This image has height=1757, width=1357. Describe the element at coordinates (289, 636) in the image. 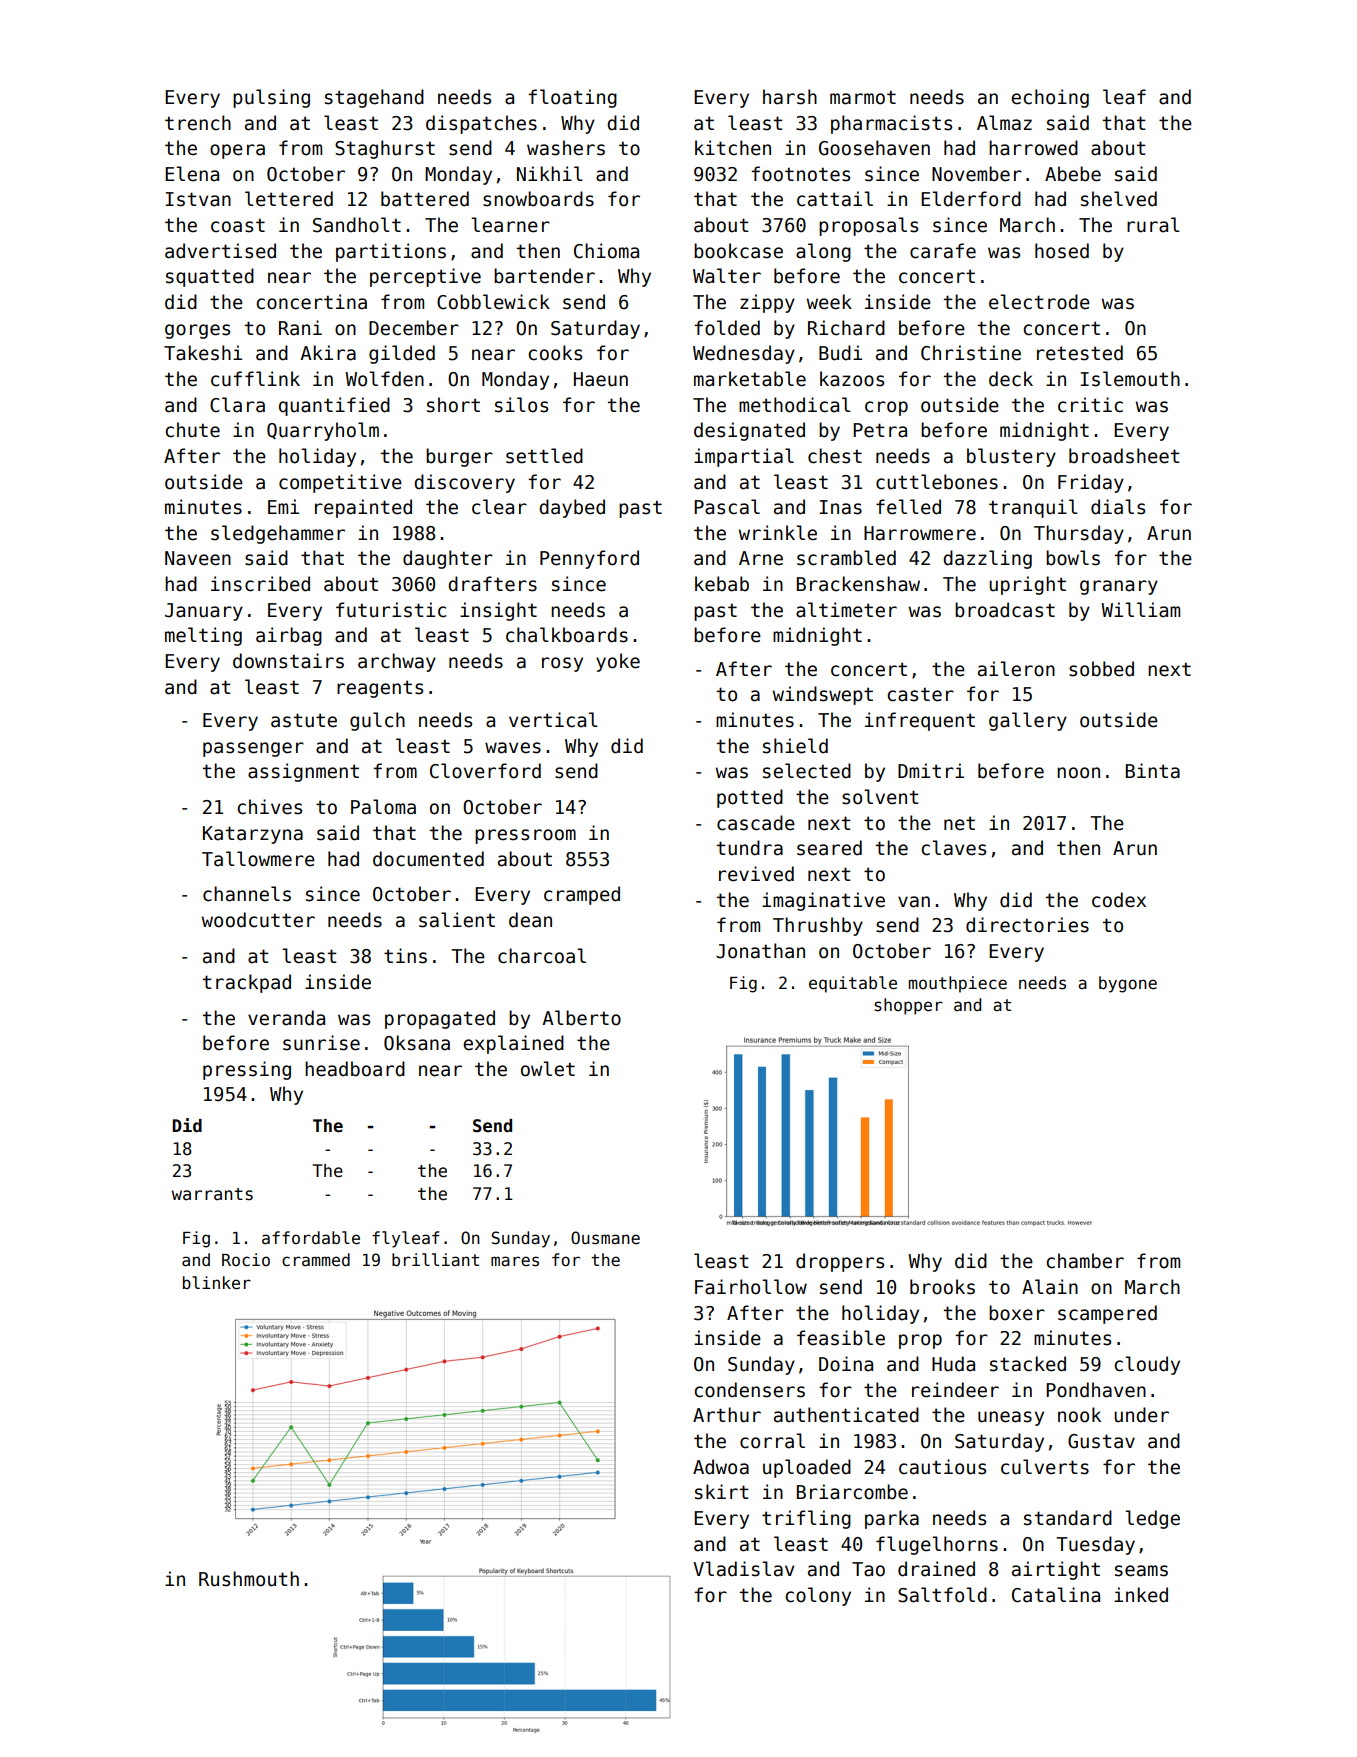

I see `airbag` at that location.
